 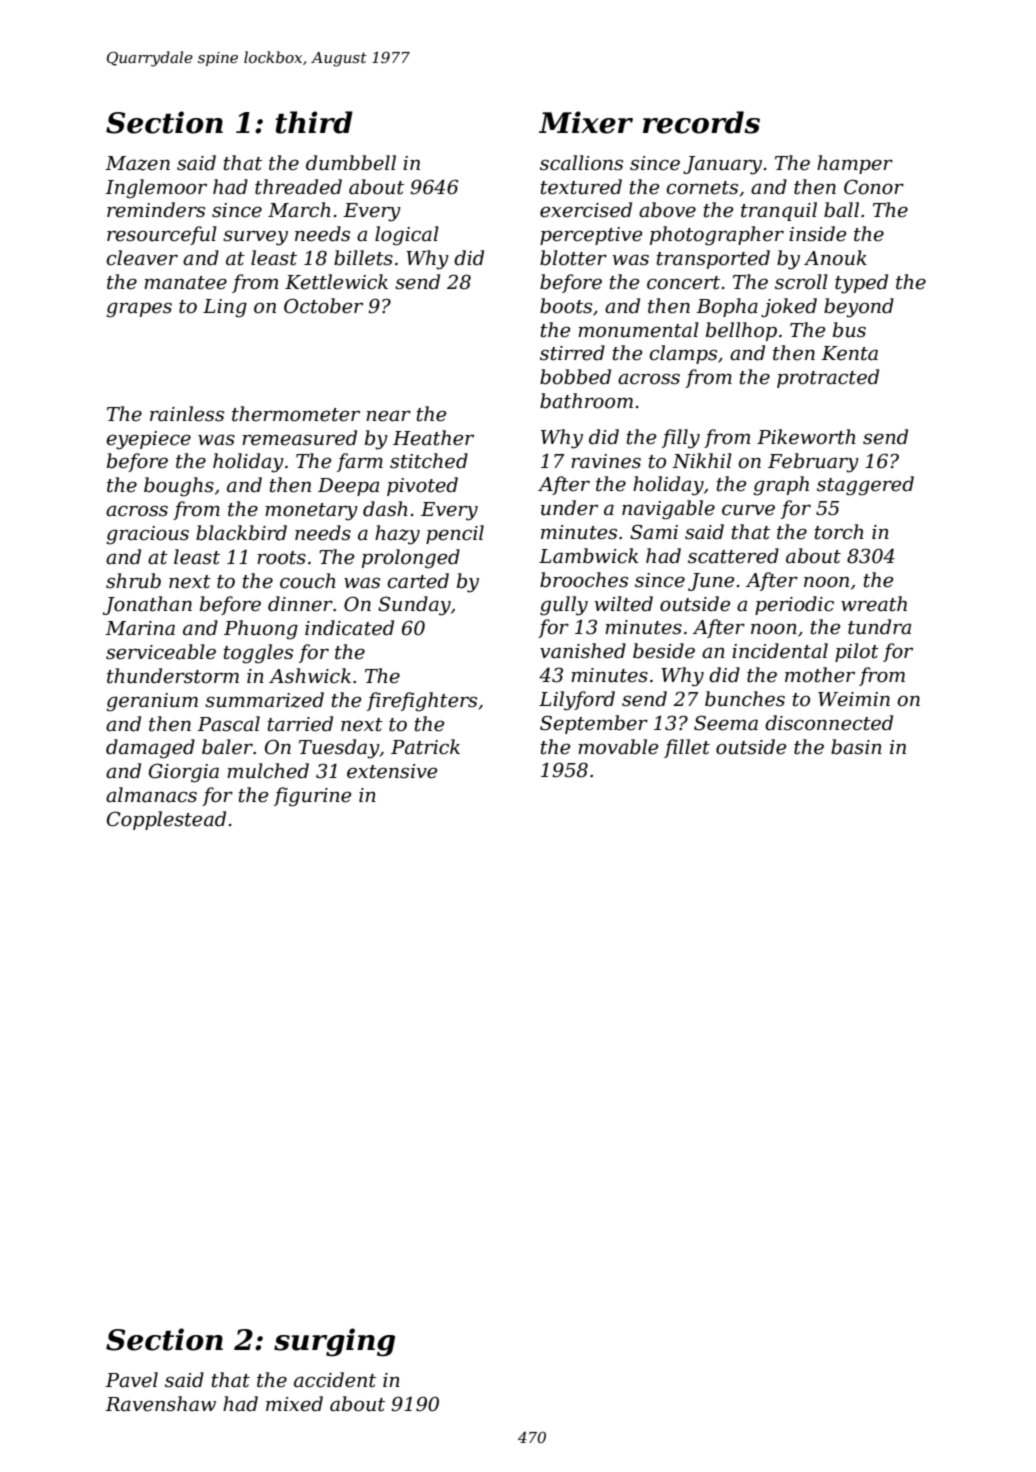 I want to click on mixed, so click(x=294, y=1404).
